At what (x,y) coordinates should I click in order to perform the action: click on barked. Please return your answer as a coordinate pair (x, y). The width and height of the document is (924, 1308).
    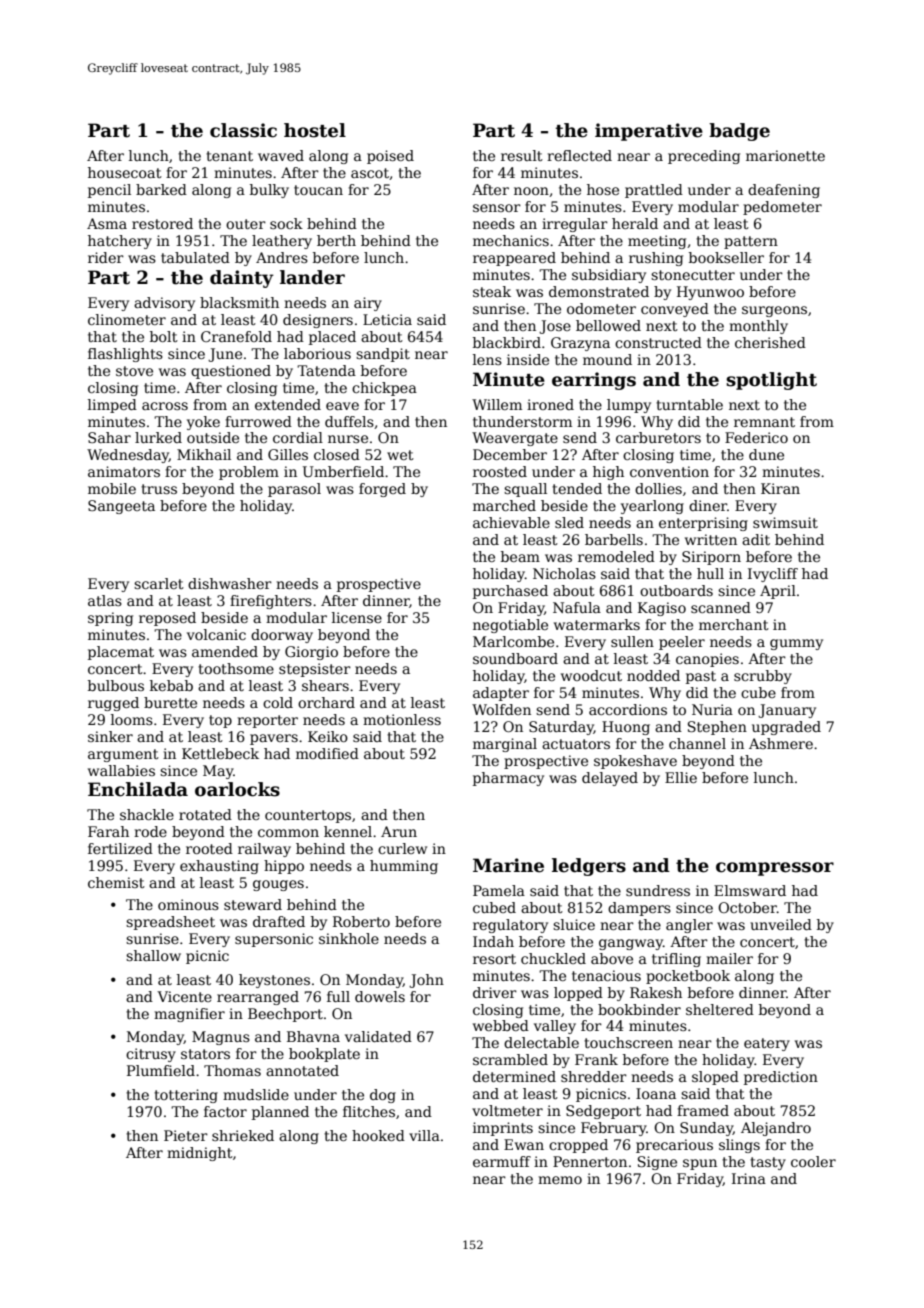
    Looking at the image, I should click on (161, 189).
